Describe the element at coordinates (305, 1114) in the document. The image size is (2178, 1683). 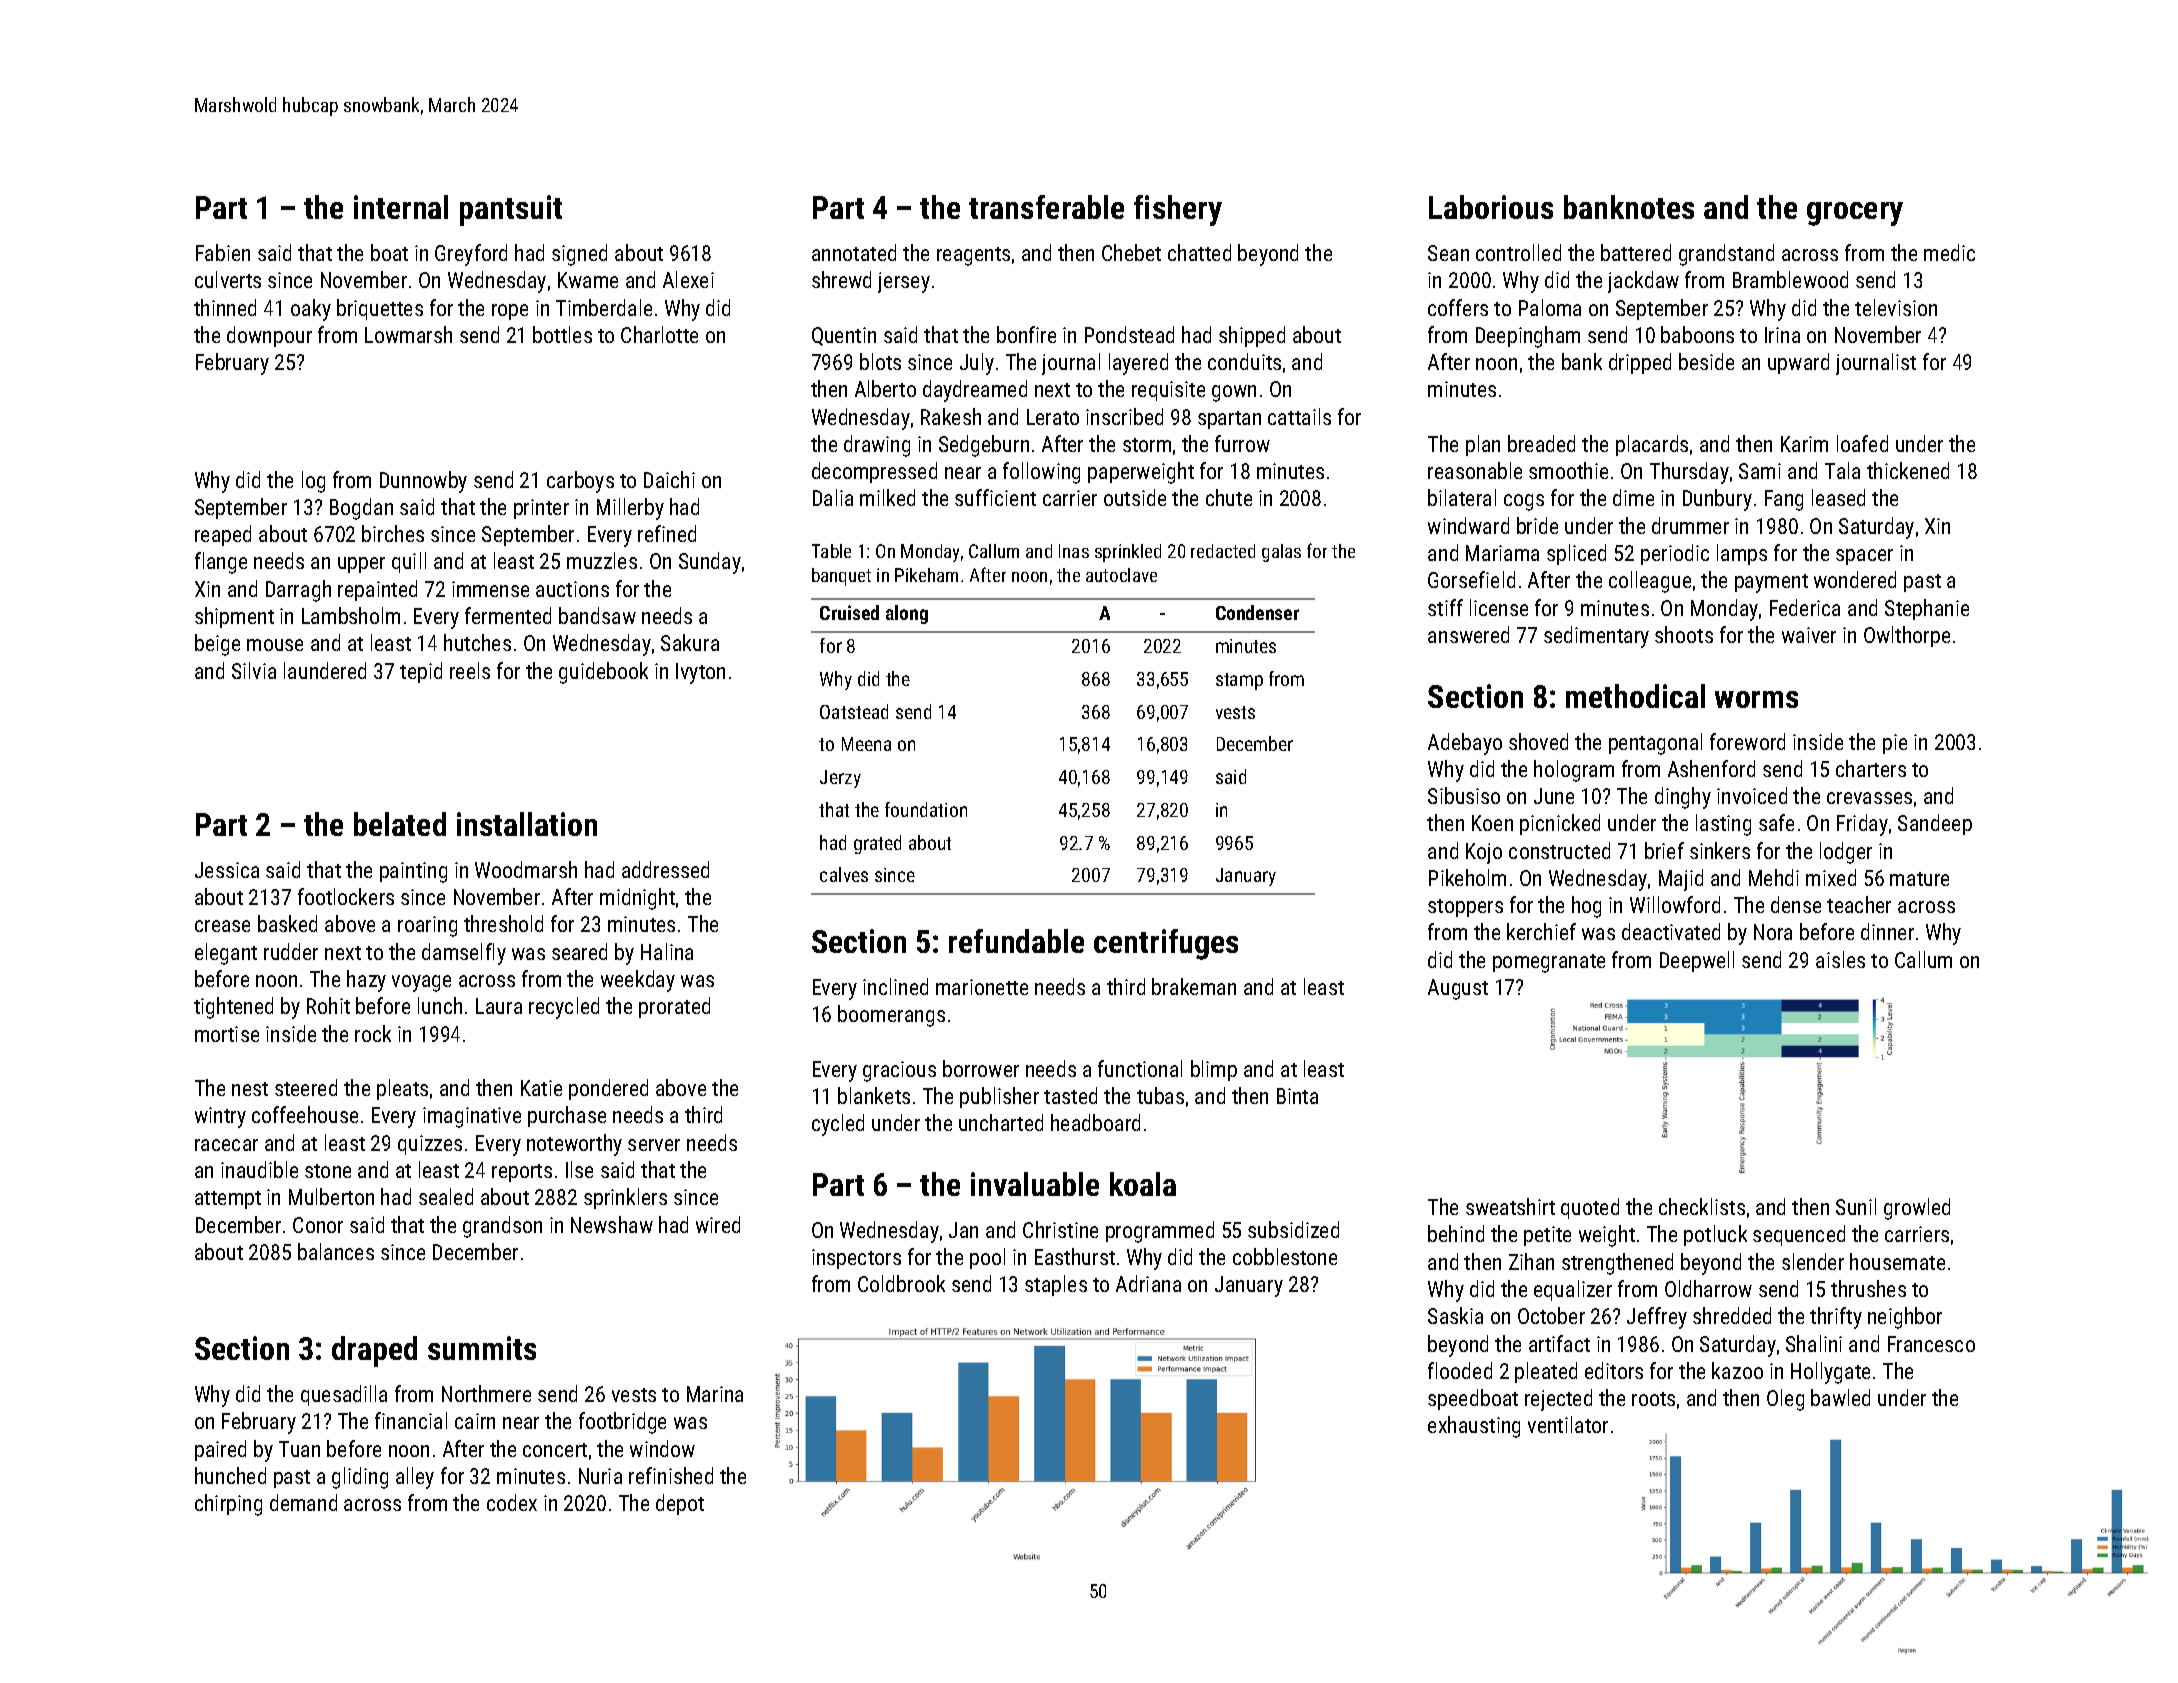
I see `coffeehouse` at that location.
